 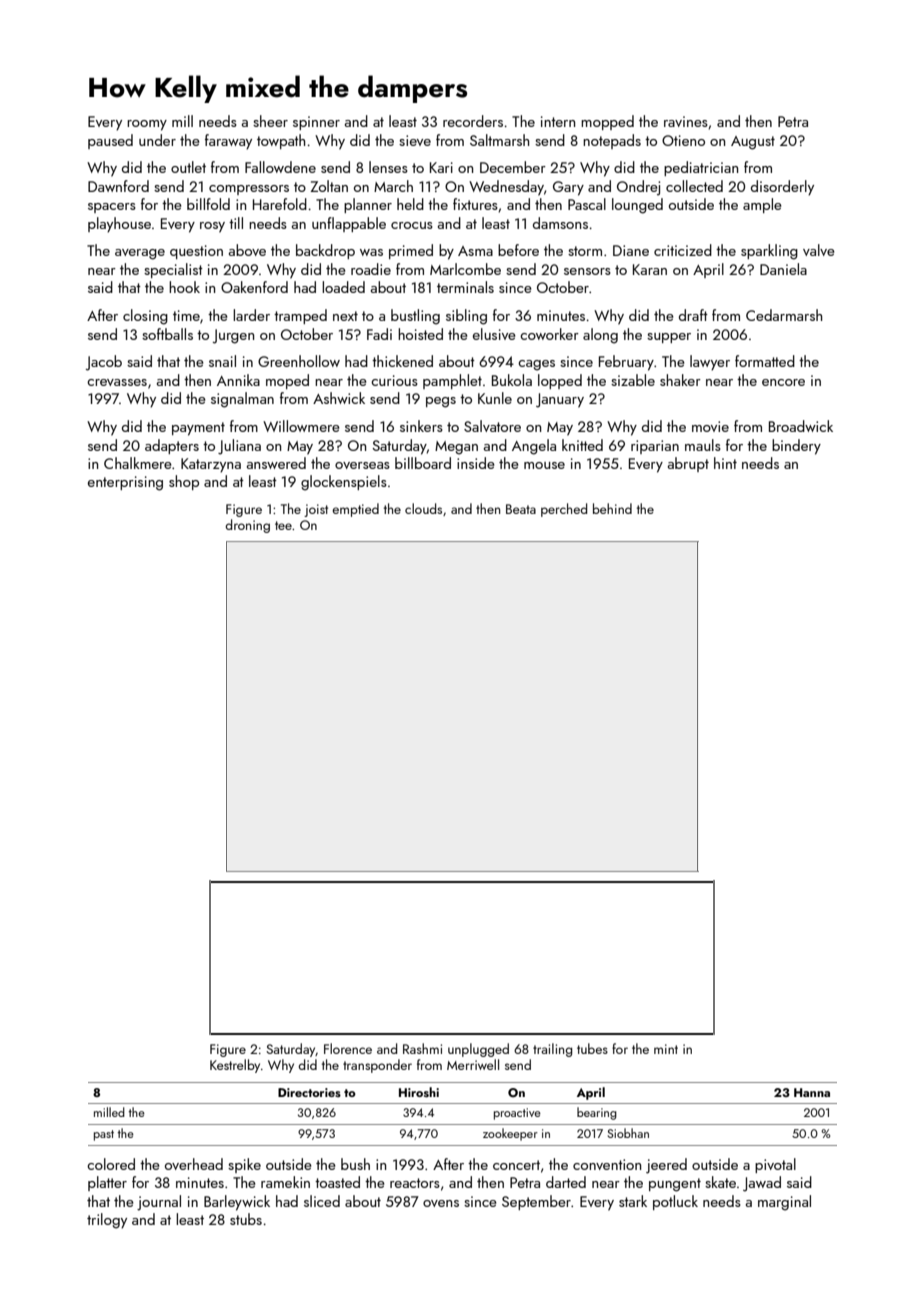 I want to click on roomy, so click(x=147, y=125).
